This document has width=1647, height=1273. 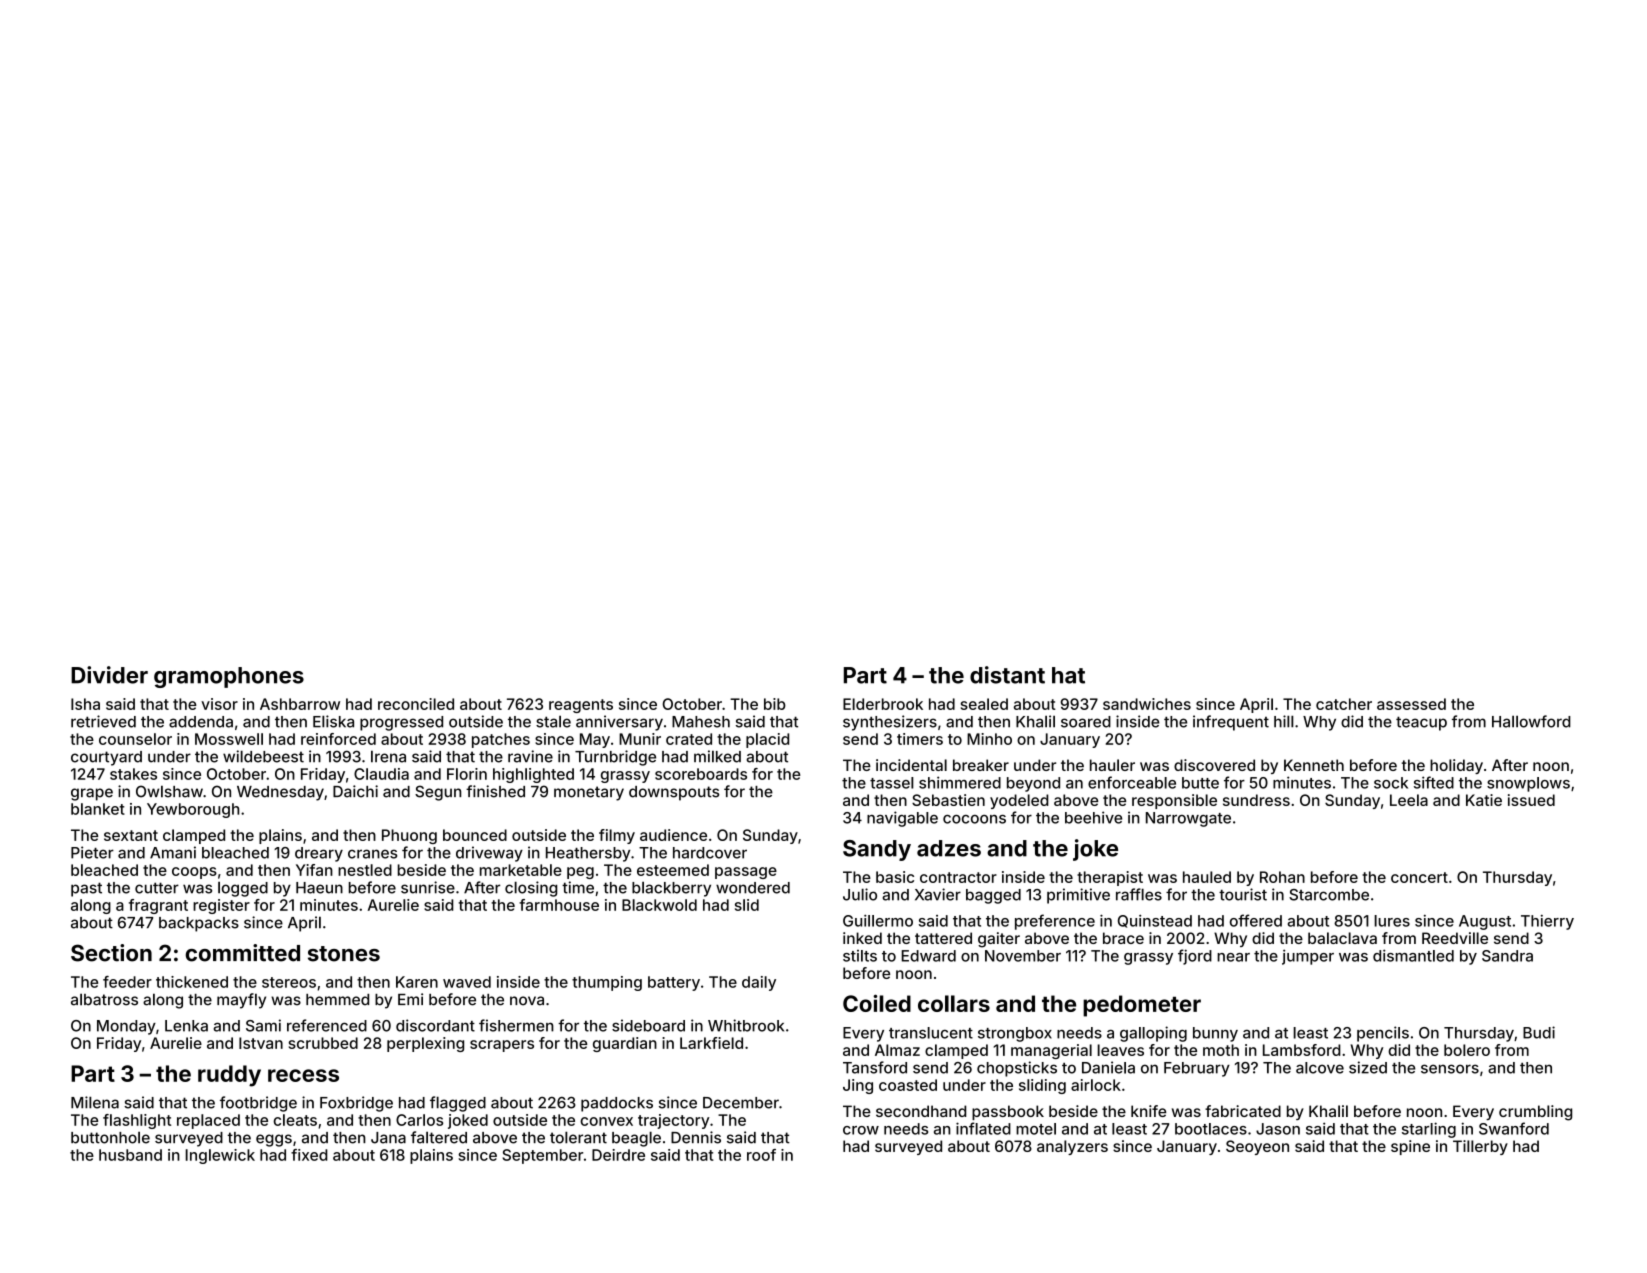 What do you see at coordinates (229, 677) in the document?
I see `gramophones` at bounding box center [229, 677].
